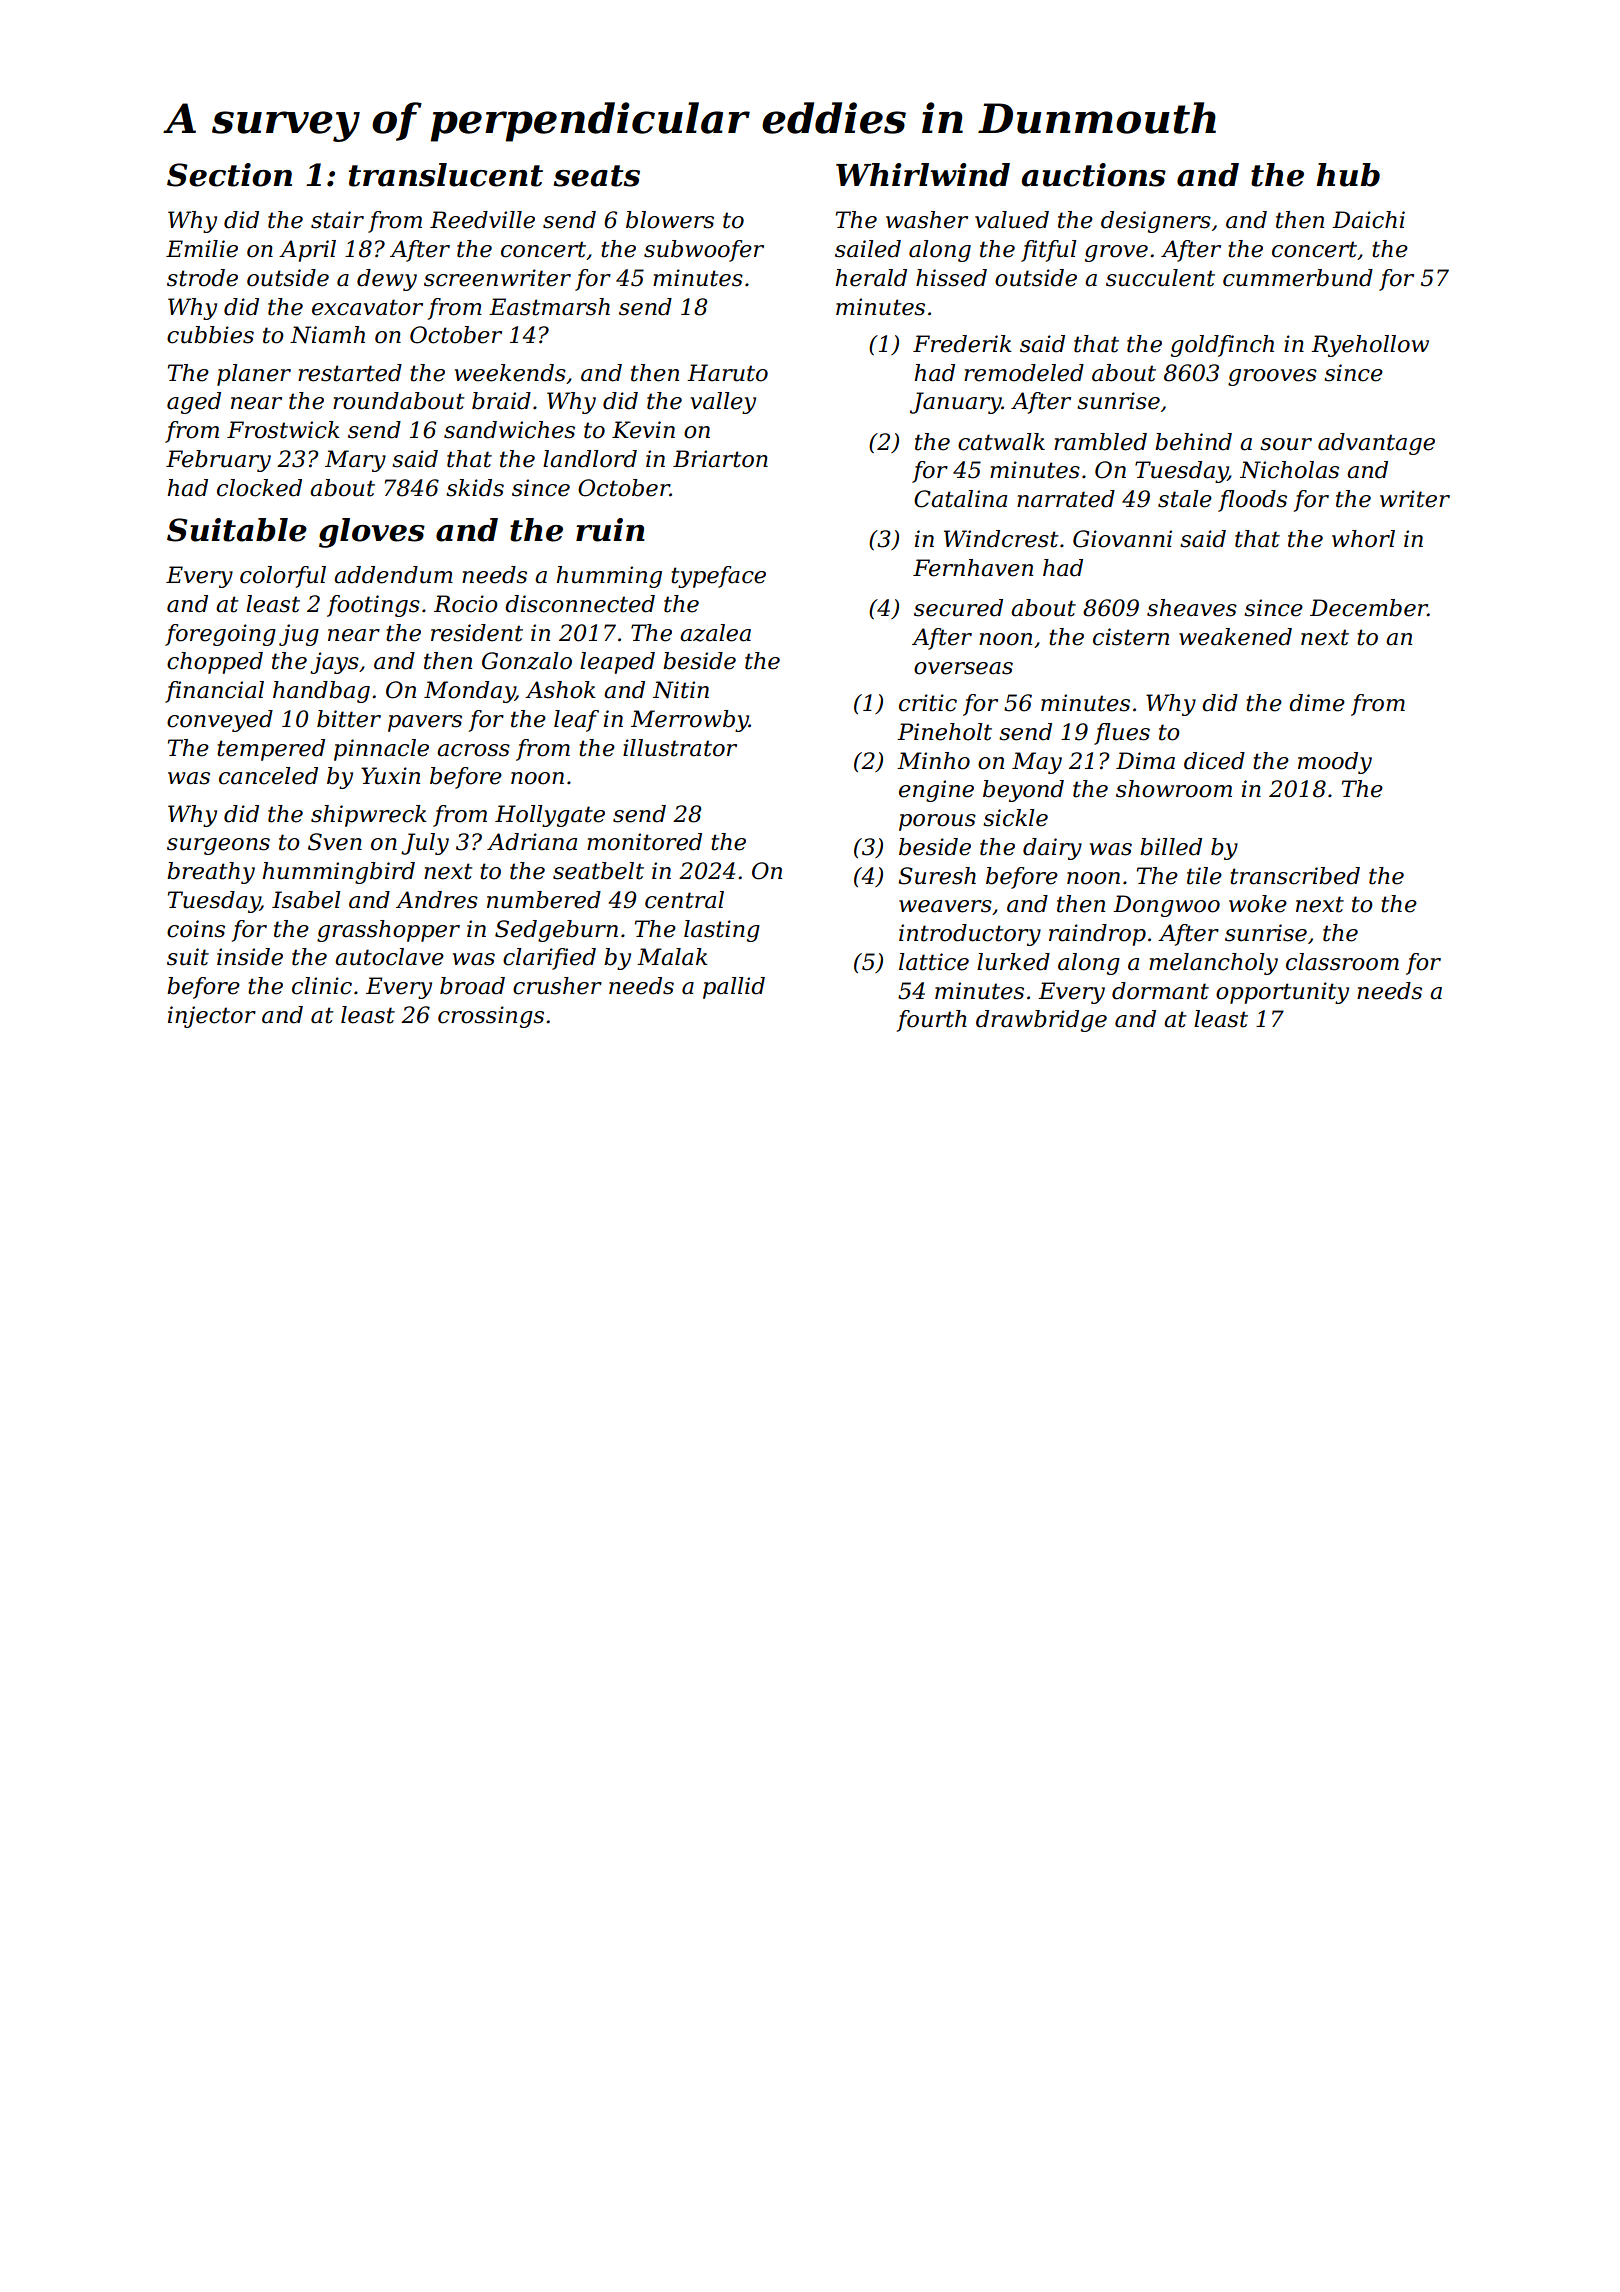 Image resolution: width=1620 pixels, height=2292 pixels. Describe the element at coordinates (1272, 377) in the screenshot. I see `grooves` at that location.
